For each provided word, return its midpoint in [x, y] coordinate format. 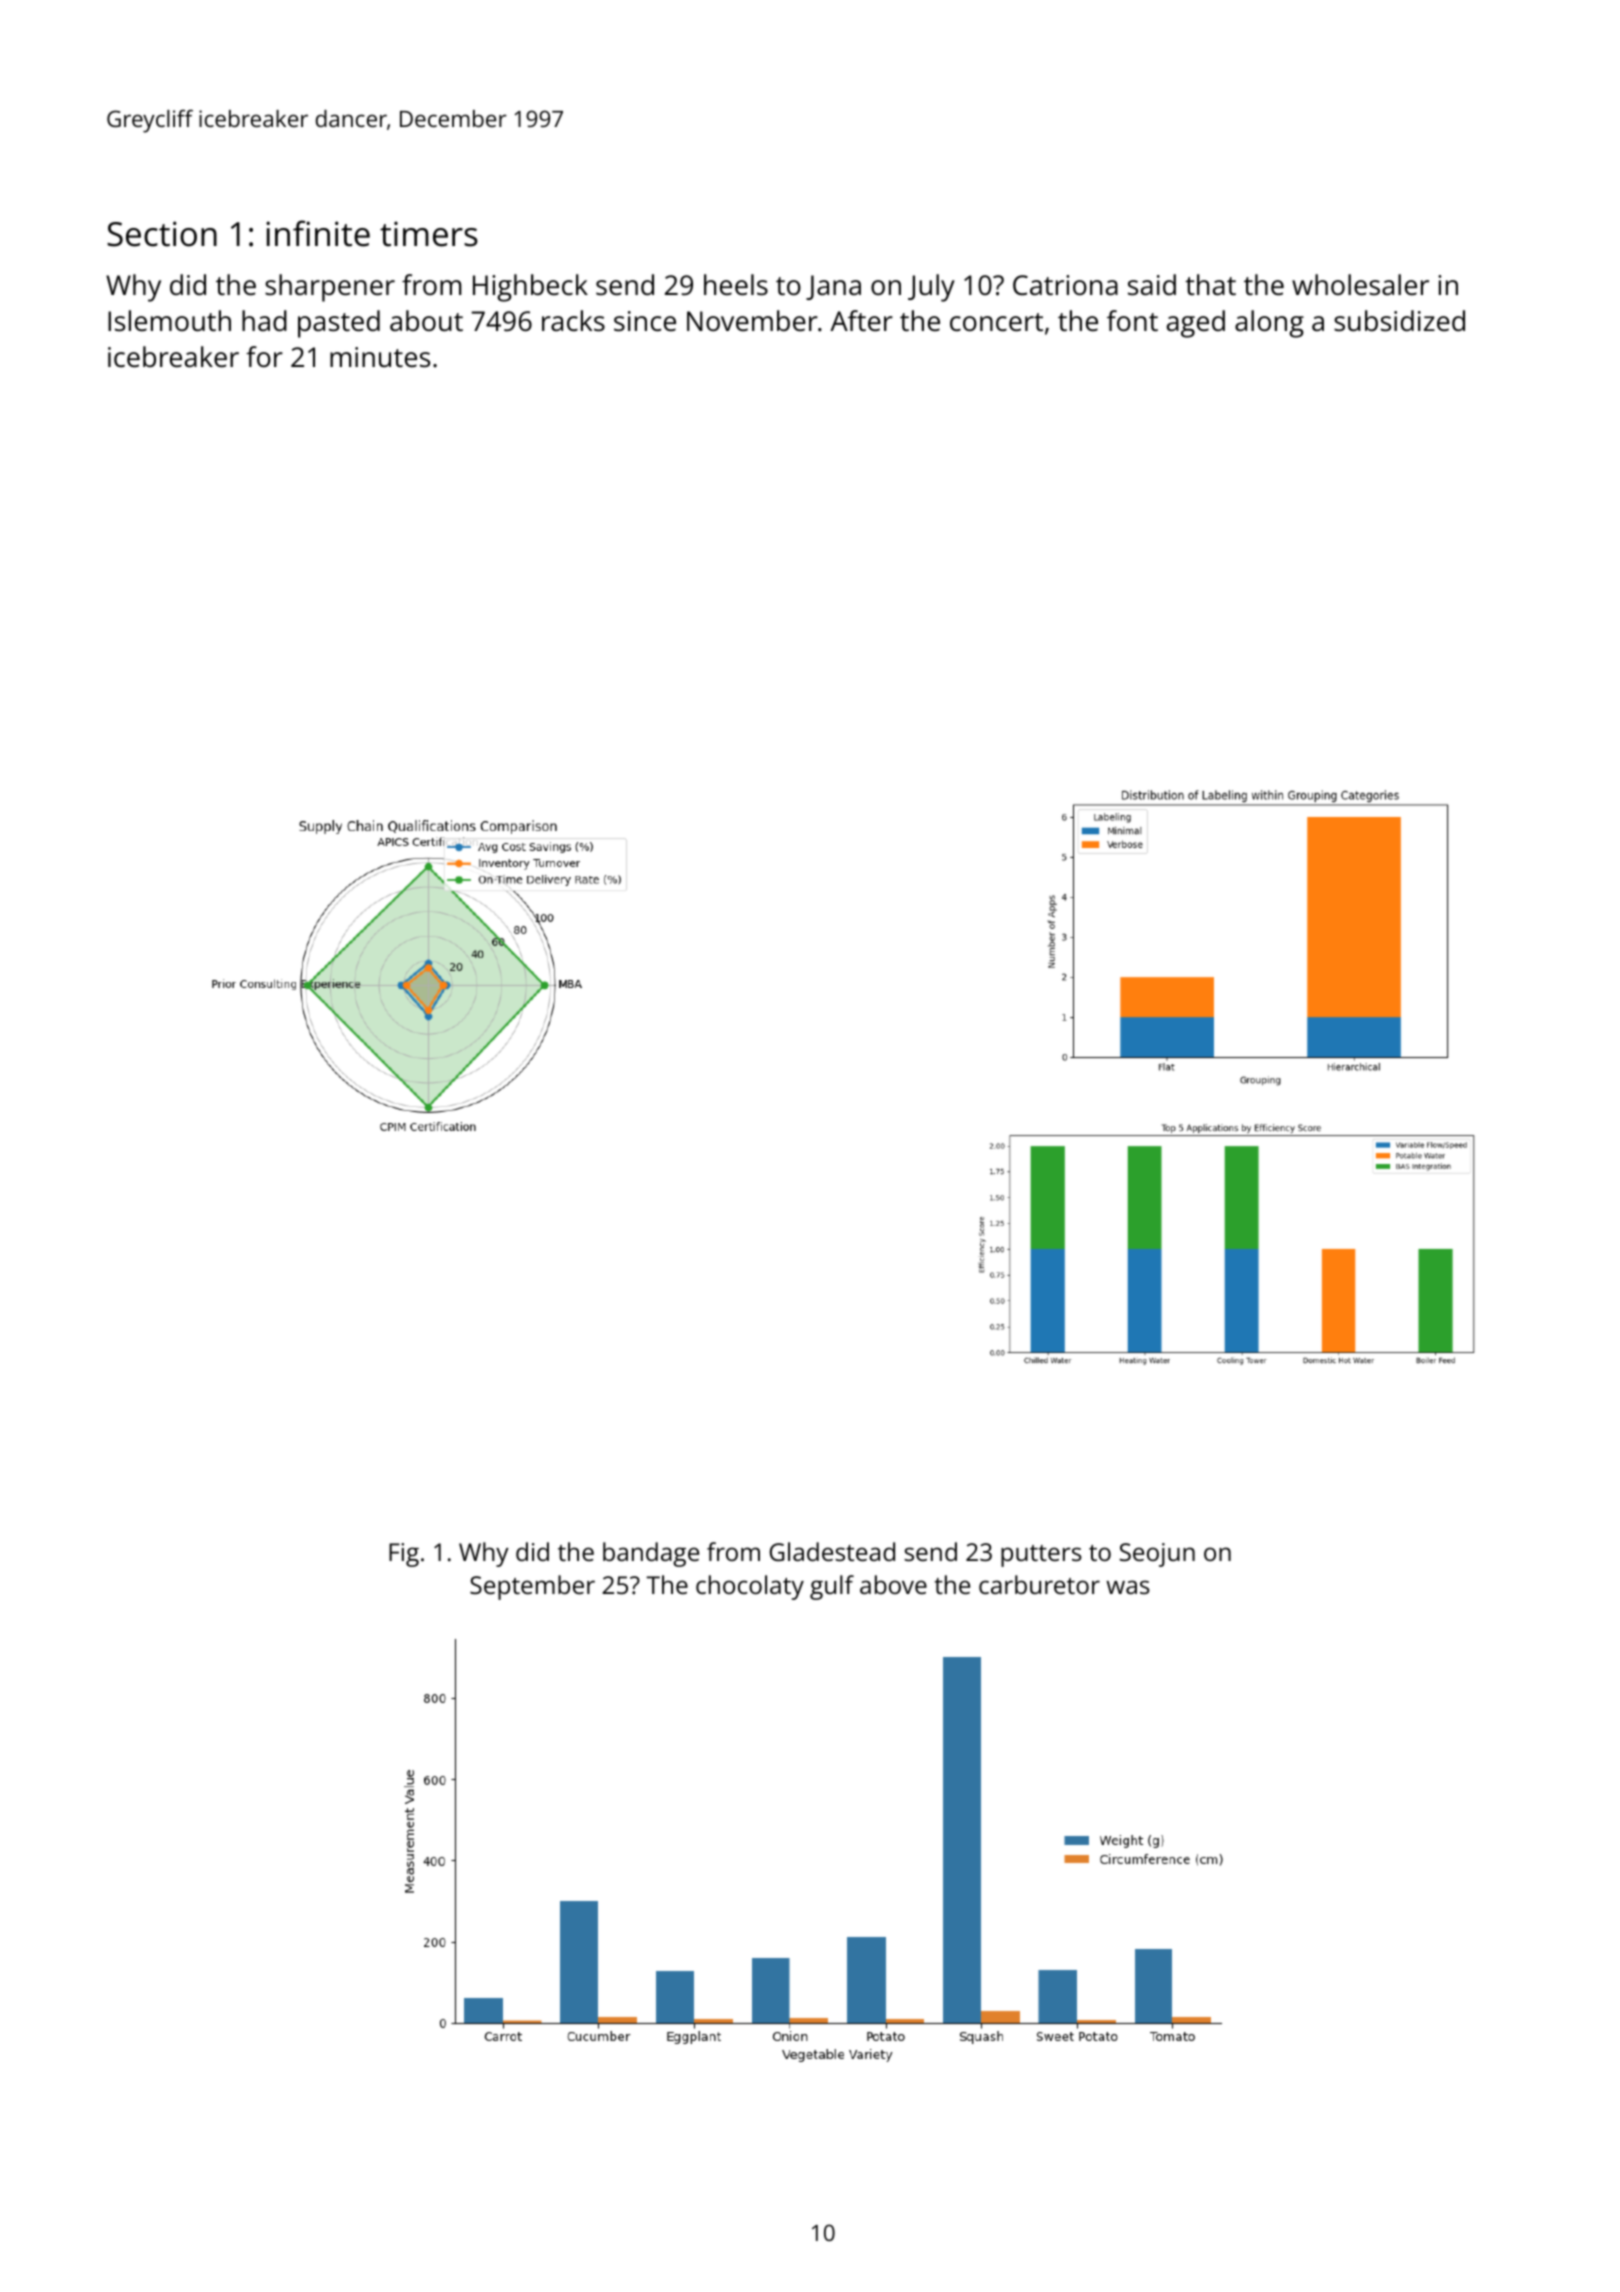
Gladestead [832, 1551]
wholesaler [1360, 285]
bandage [651, 1554]
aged [1196, 324]
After [861, 320]
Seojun [1157, 1555]
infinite [318, 233]
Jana [833, 287]
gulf [832, 1587]
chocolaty [750, 1587]
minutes [380, 357]
